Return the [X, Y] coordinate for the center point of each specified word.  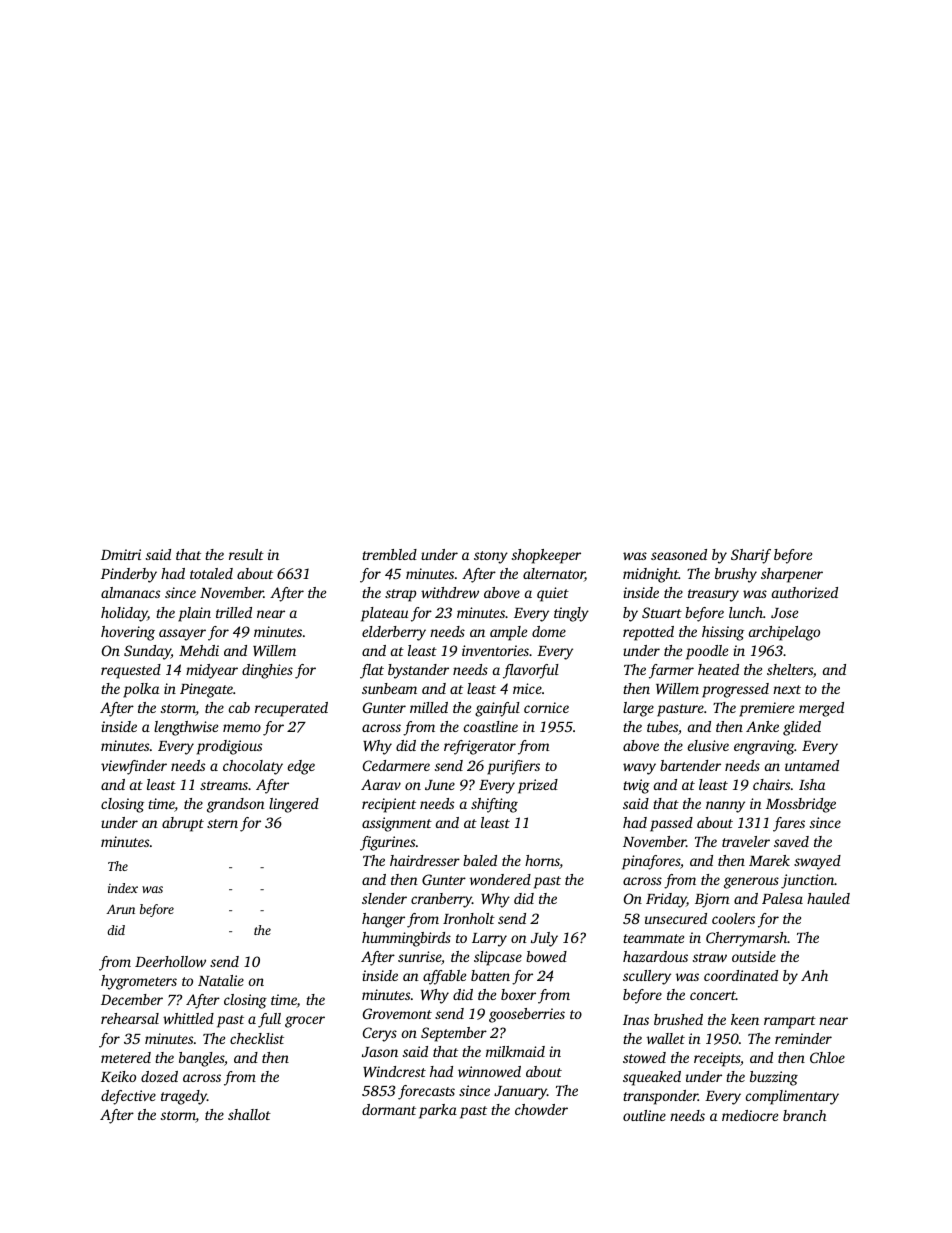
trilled [234, 612]
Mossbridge [801, 805]
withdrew [450, 592]
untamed [812, 765]
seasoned [679, 554]
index [123, 888]
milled [429, 707]
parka [438, 1111]
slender [384, 898]
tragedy [184, 1097]
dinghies [267, 671]
